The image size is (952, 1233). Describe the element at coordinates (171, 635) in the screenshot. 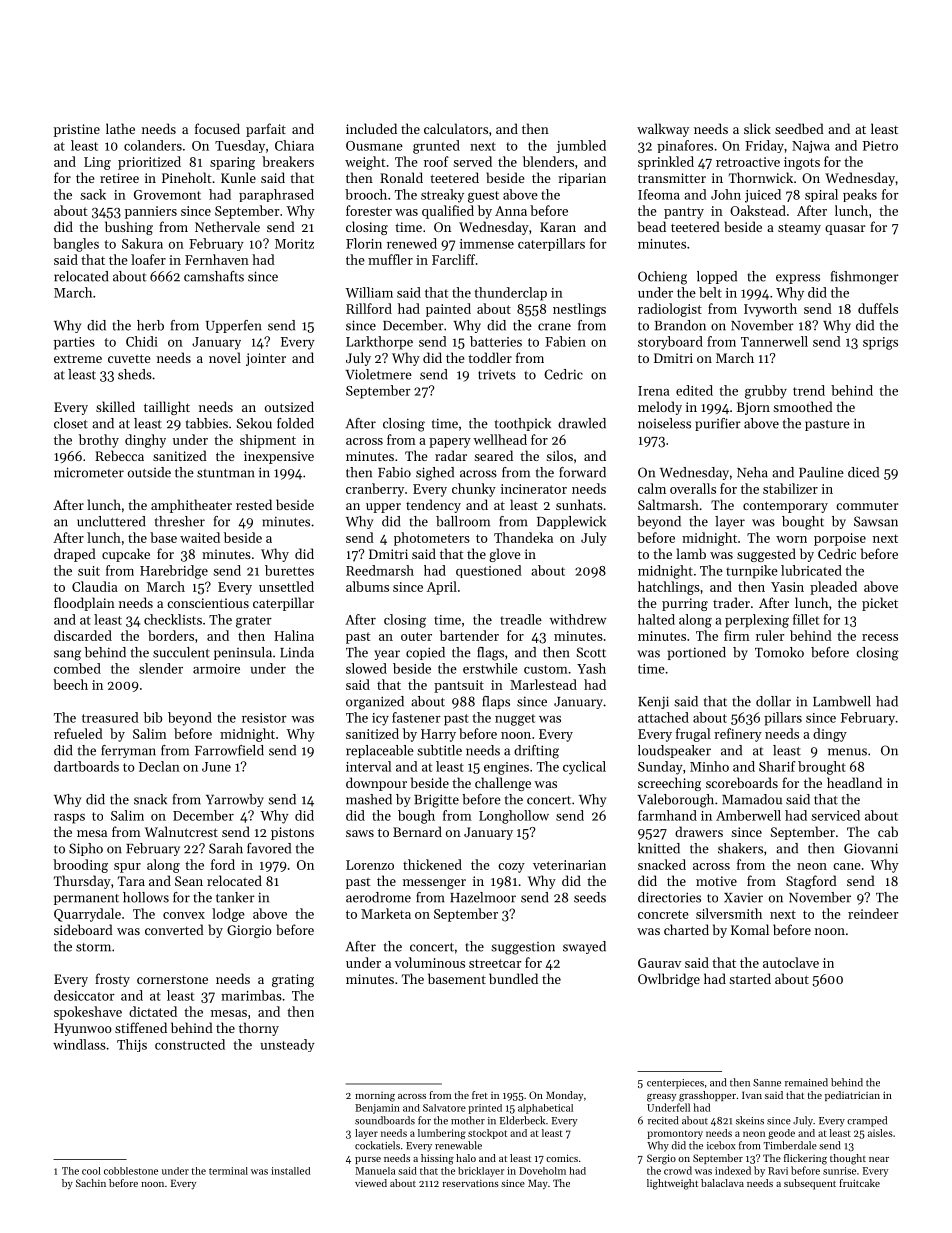

I see `borders` at that location.
